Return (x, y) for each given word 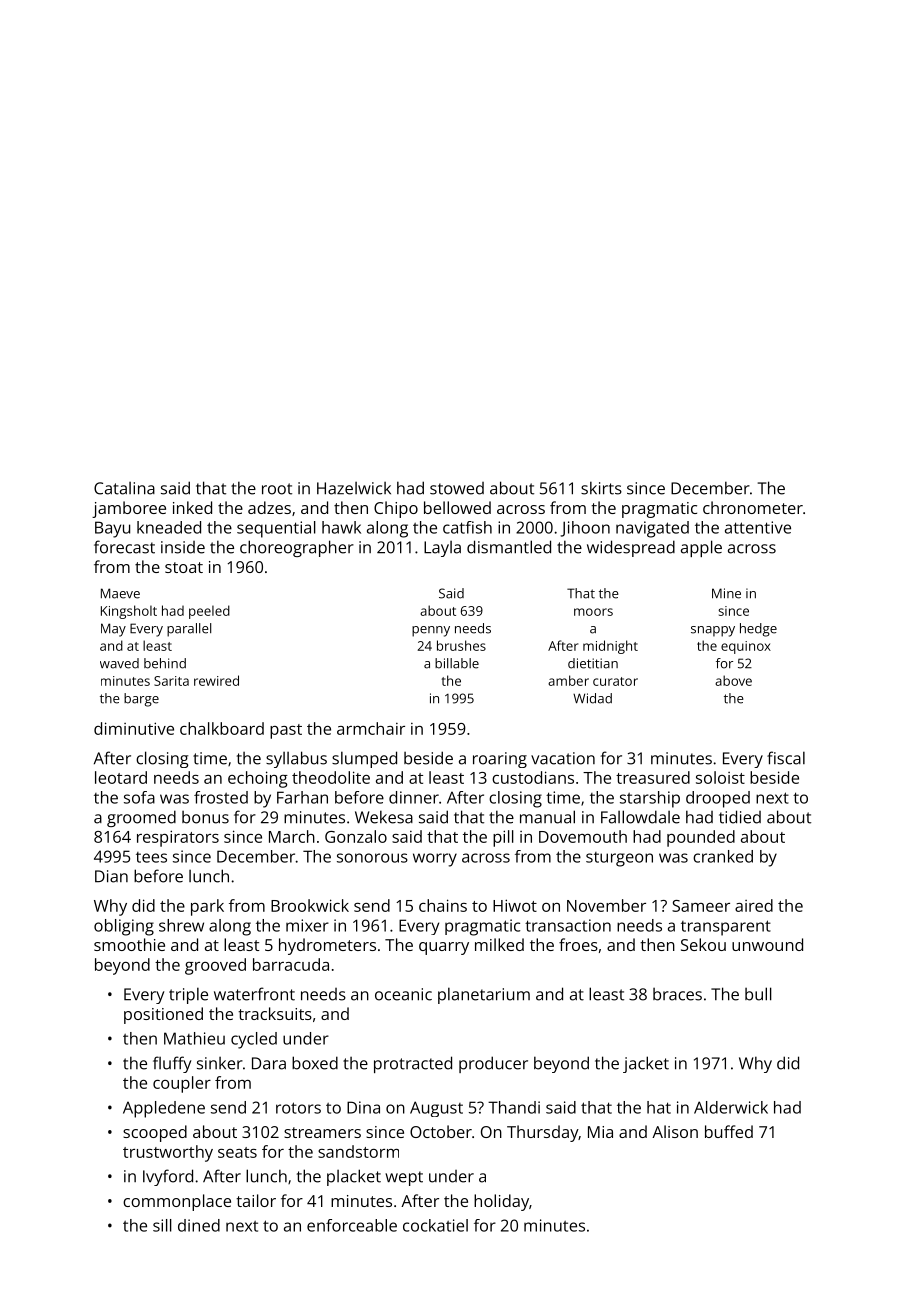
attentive (758, 527)
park (207, 907)
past (286, 731)
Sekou (703, 944)
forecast (124, 547)
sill (162, 1225)
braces (677, 994)
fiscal (786, 758)
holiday (501, 1202)
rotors (298, 1108)
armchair (371, 728)
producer (493, 1064)
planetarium (484, 995)
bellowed (457, 507)
